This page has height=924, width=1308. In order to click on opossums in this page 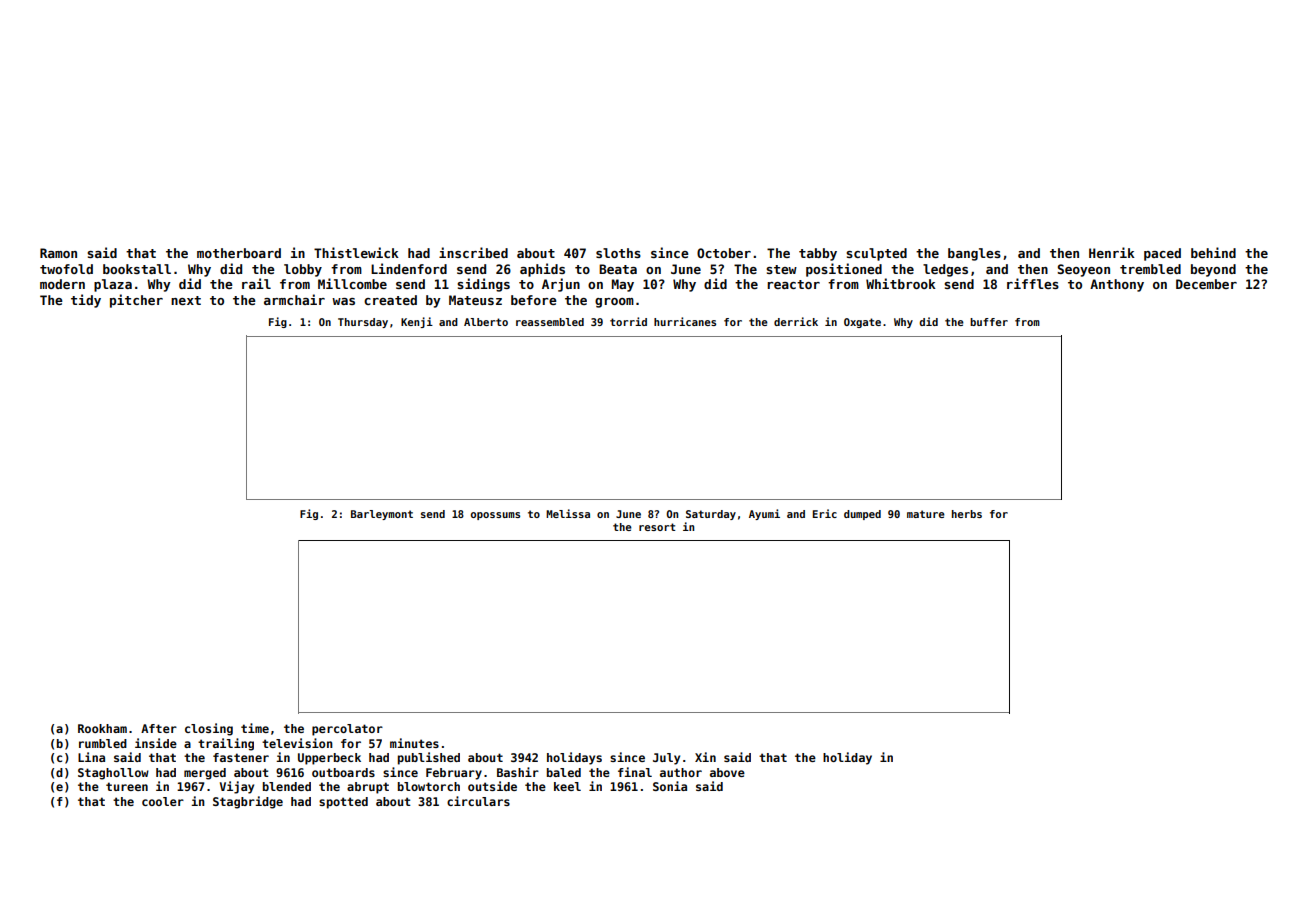, I will do `click(495, 516)`.
